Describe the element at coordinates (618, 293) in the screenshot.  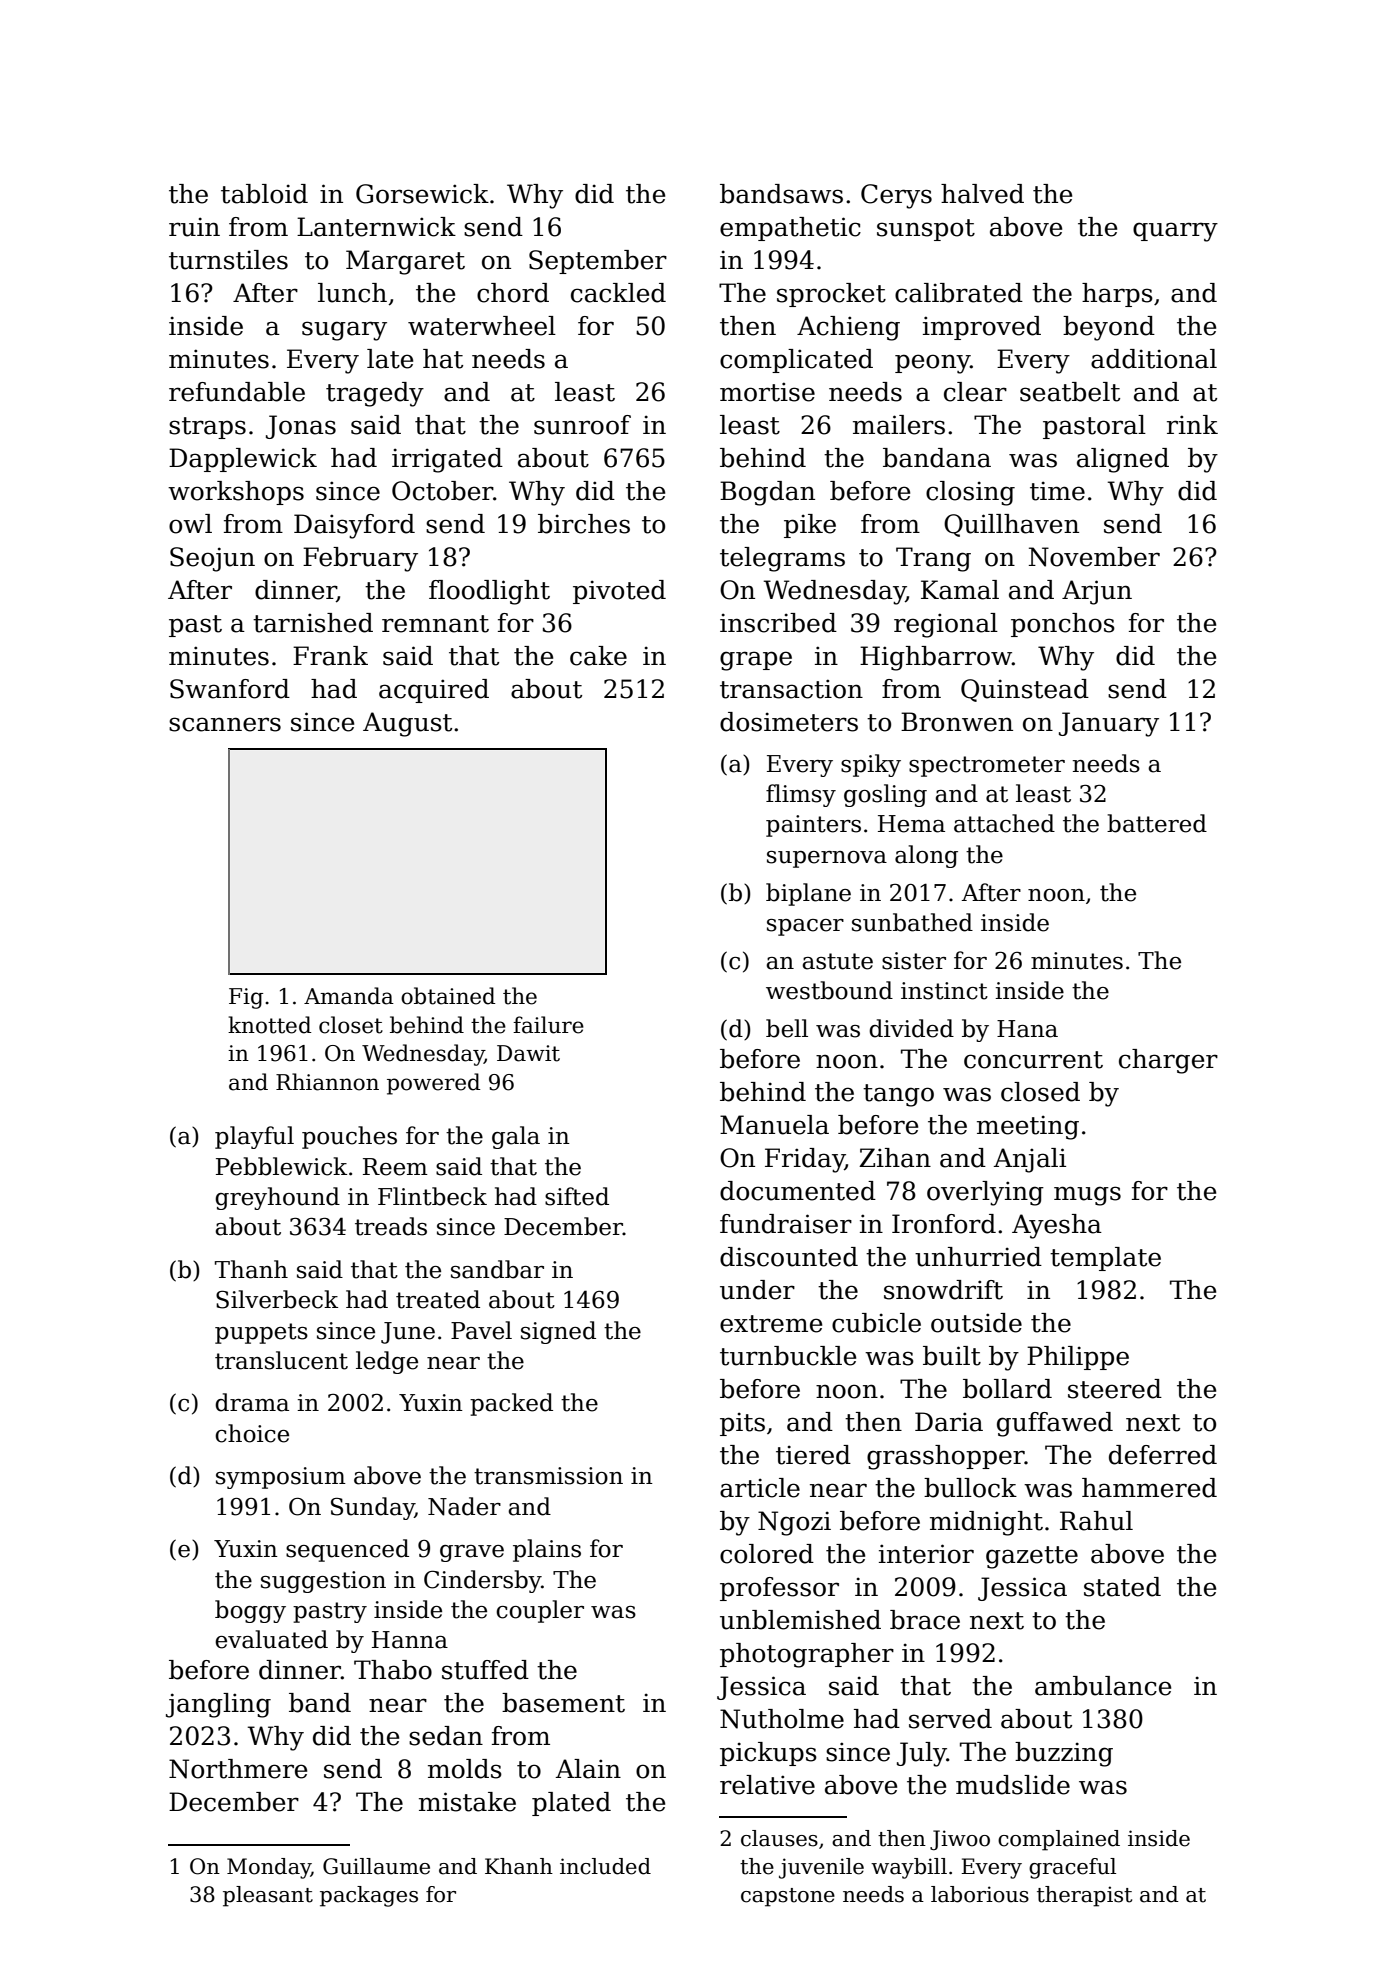
I see `cackled` at that location.
